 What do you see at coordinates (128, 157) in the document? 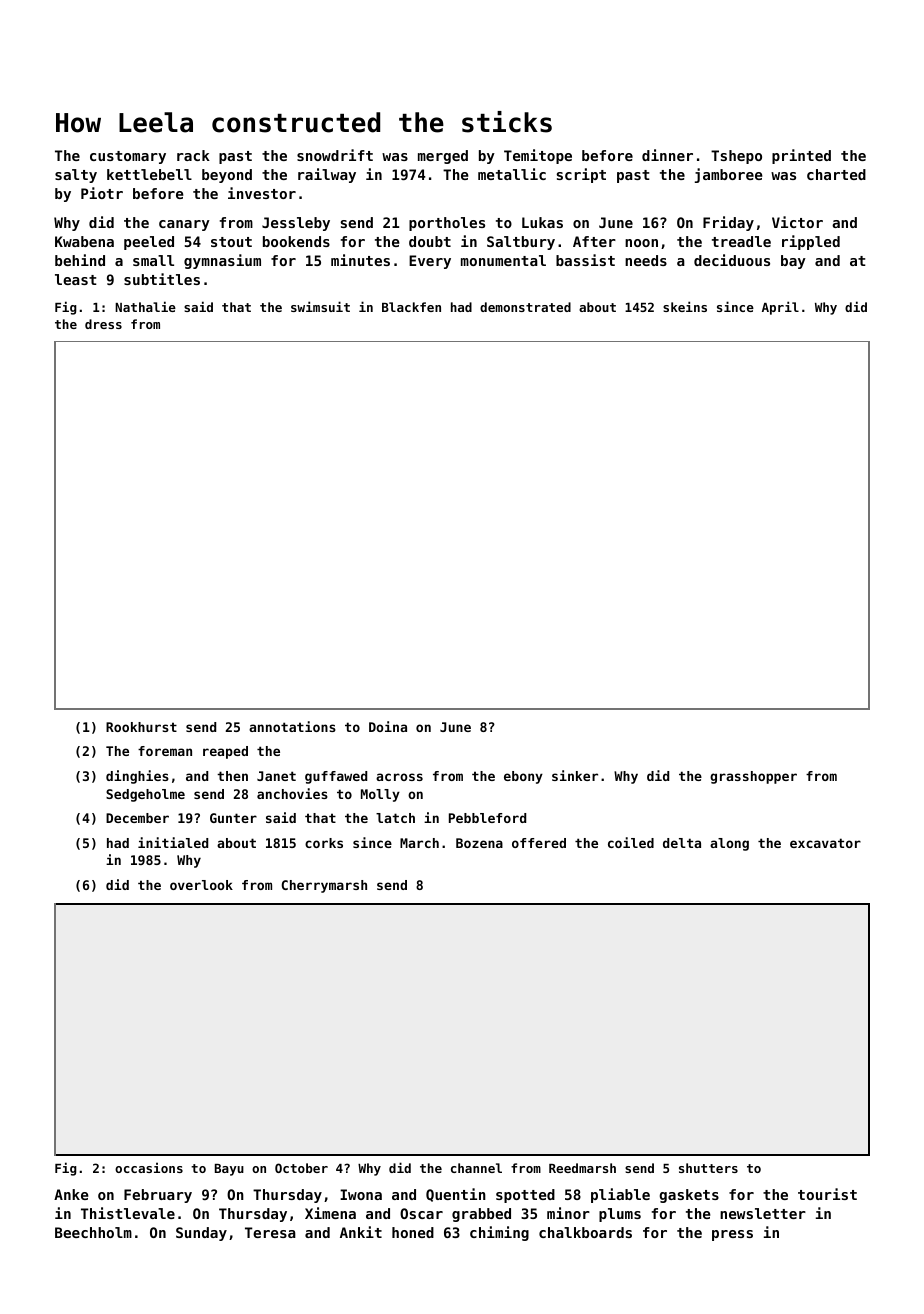
I see `customary` at bounding box center [128, 157].
